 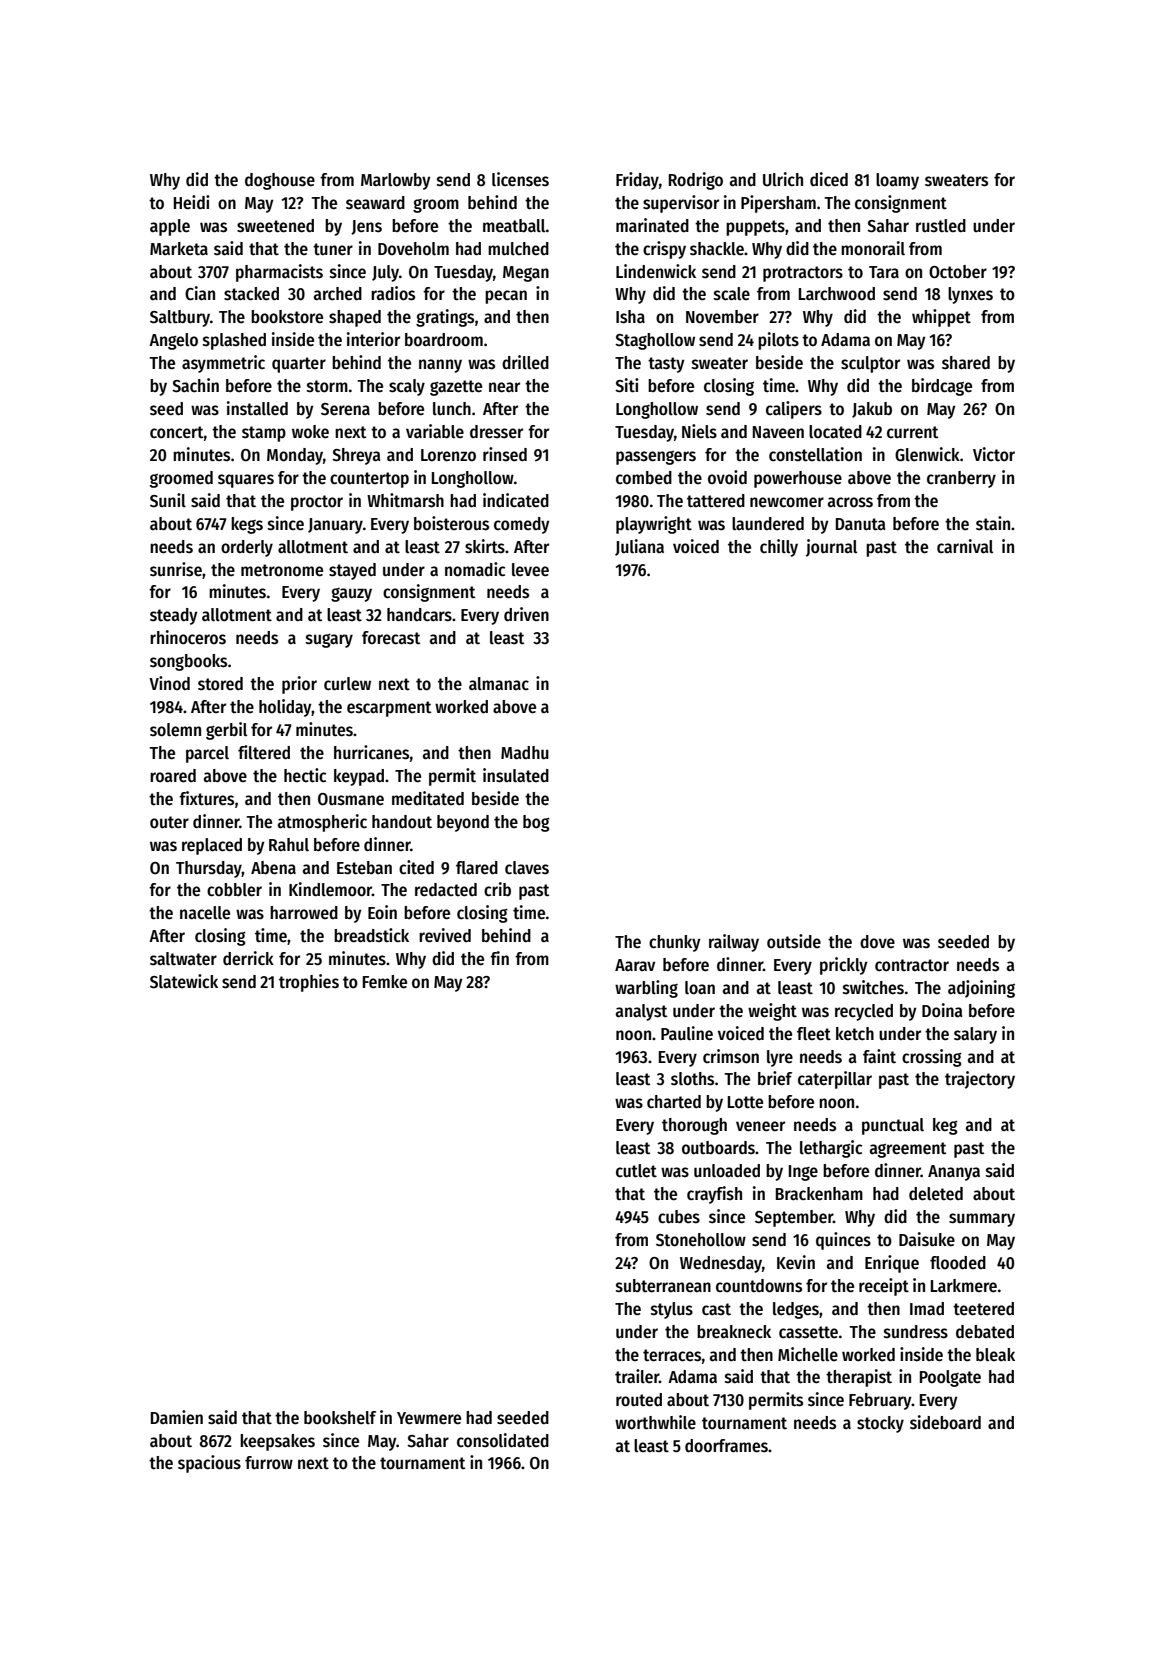 I want to click on punctual, so click(x=893, y=1126).
